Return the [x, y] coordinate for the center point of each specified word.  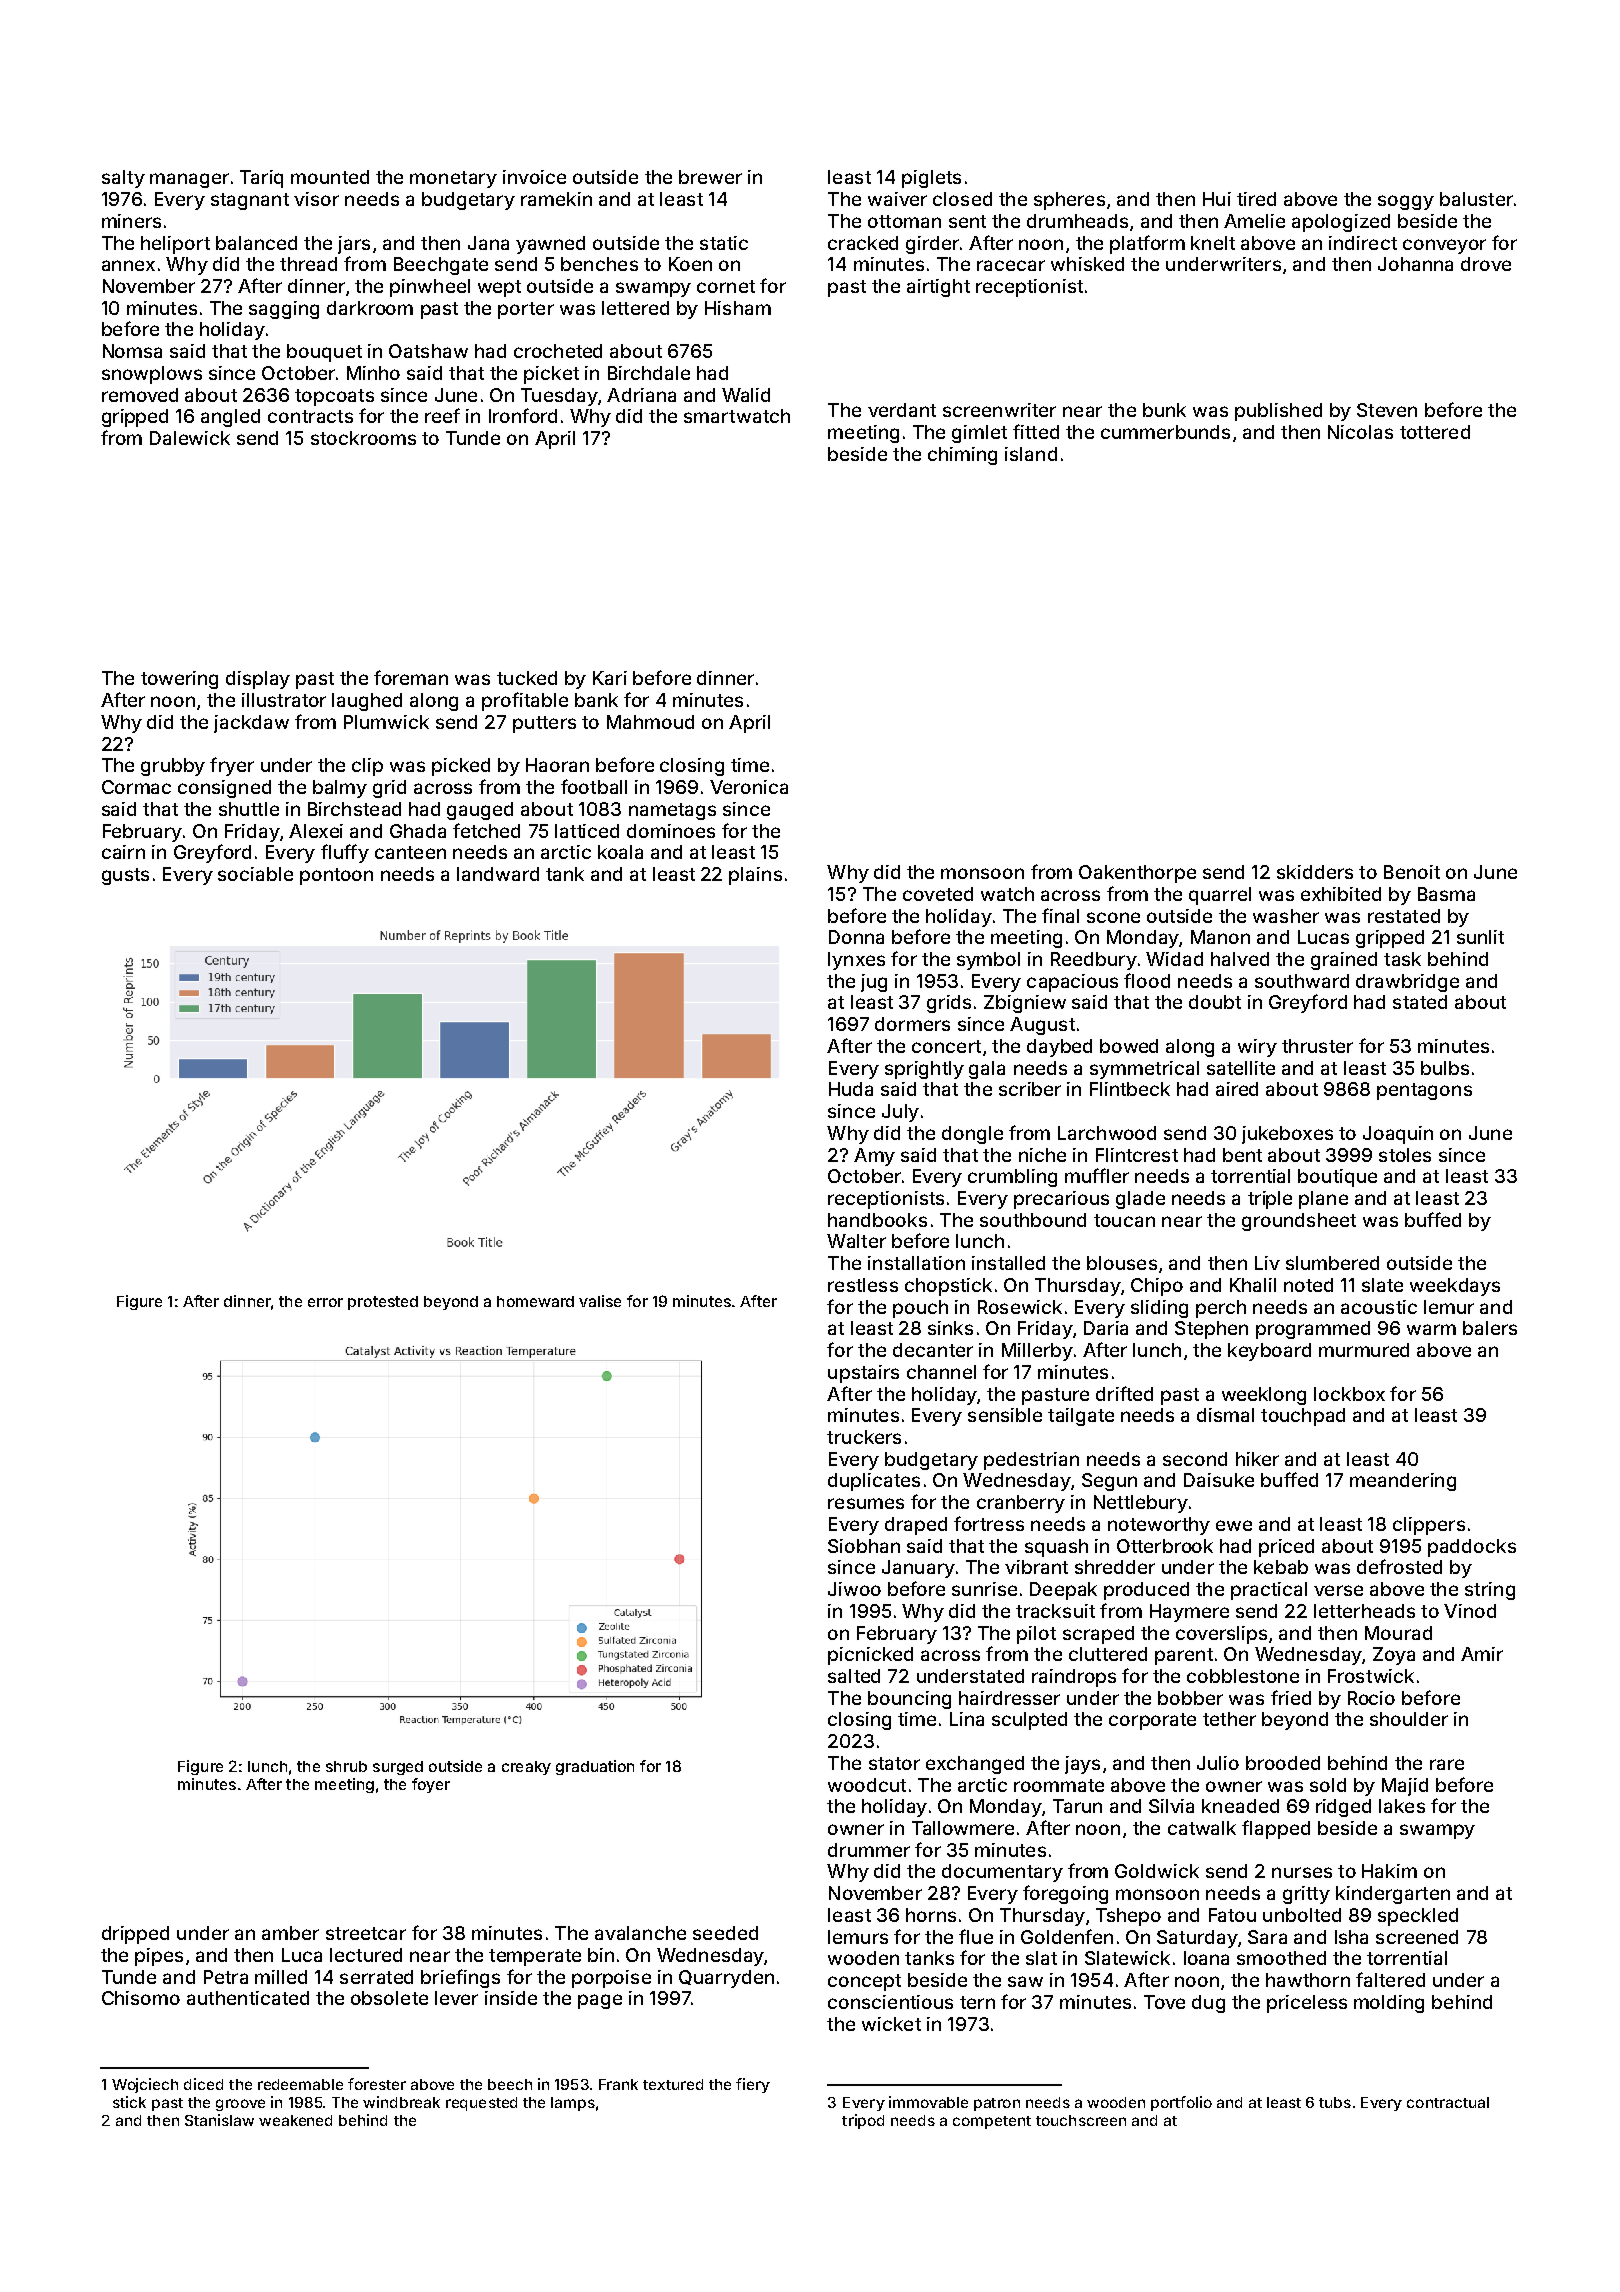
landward [498, 874]
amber [290, 1933]
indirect [1363, 243]
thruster [1317, 1046]
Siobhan [864, 1546]
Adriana [641, 395]
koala [620, 852]
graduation [595, 1767]
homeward [535, 1301]
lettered [635, 308]
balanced [256, 243]
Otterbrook [1165, 1546]
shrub [346, 1766]
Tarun [1077, 1806]
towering [179, 680]
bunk [1164, 410]
